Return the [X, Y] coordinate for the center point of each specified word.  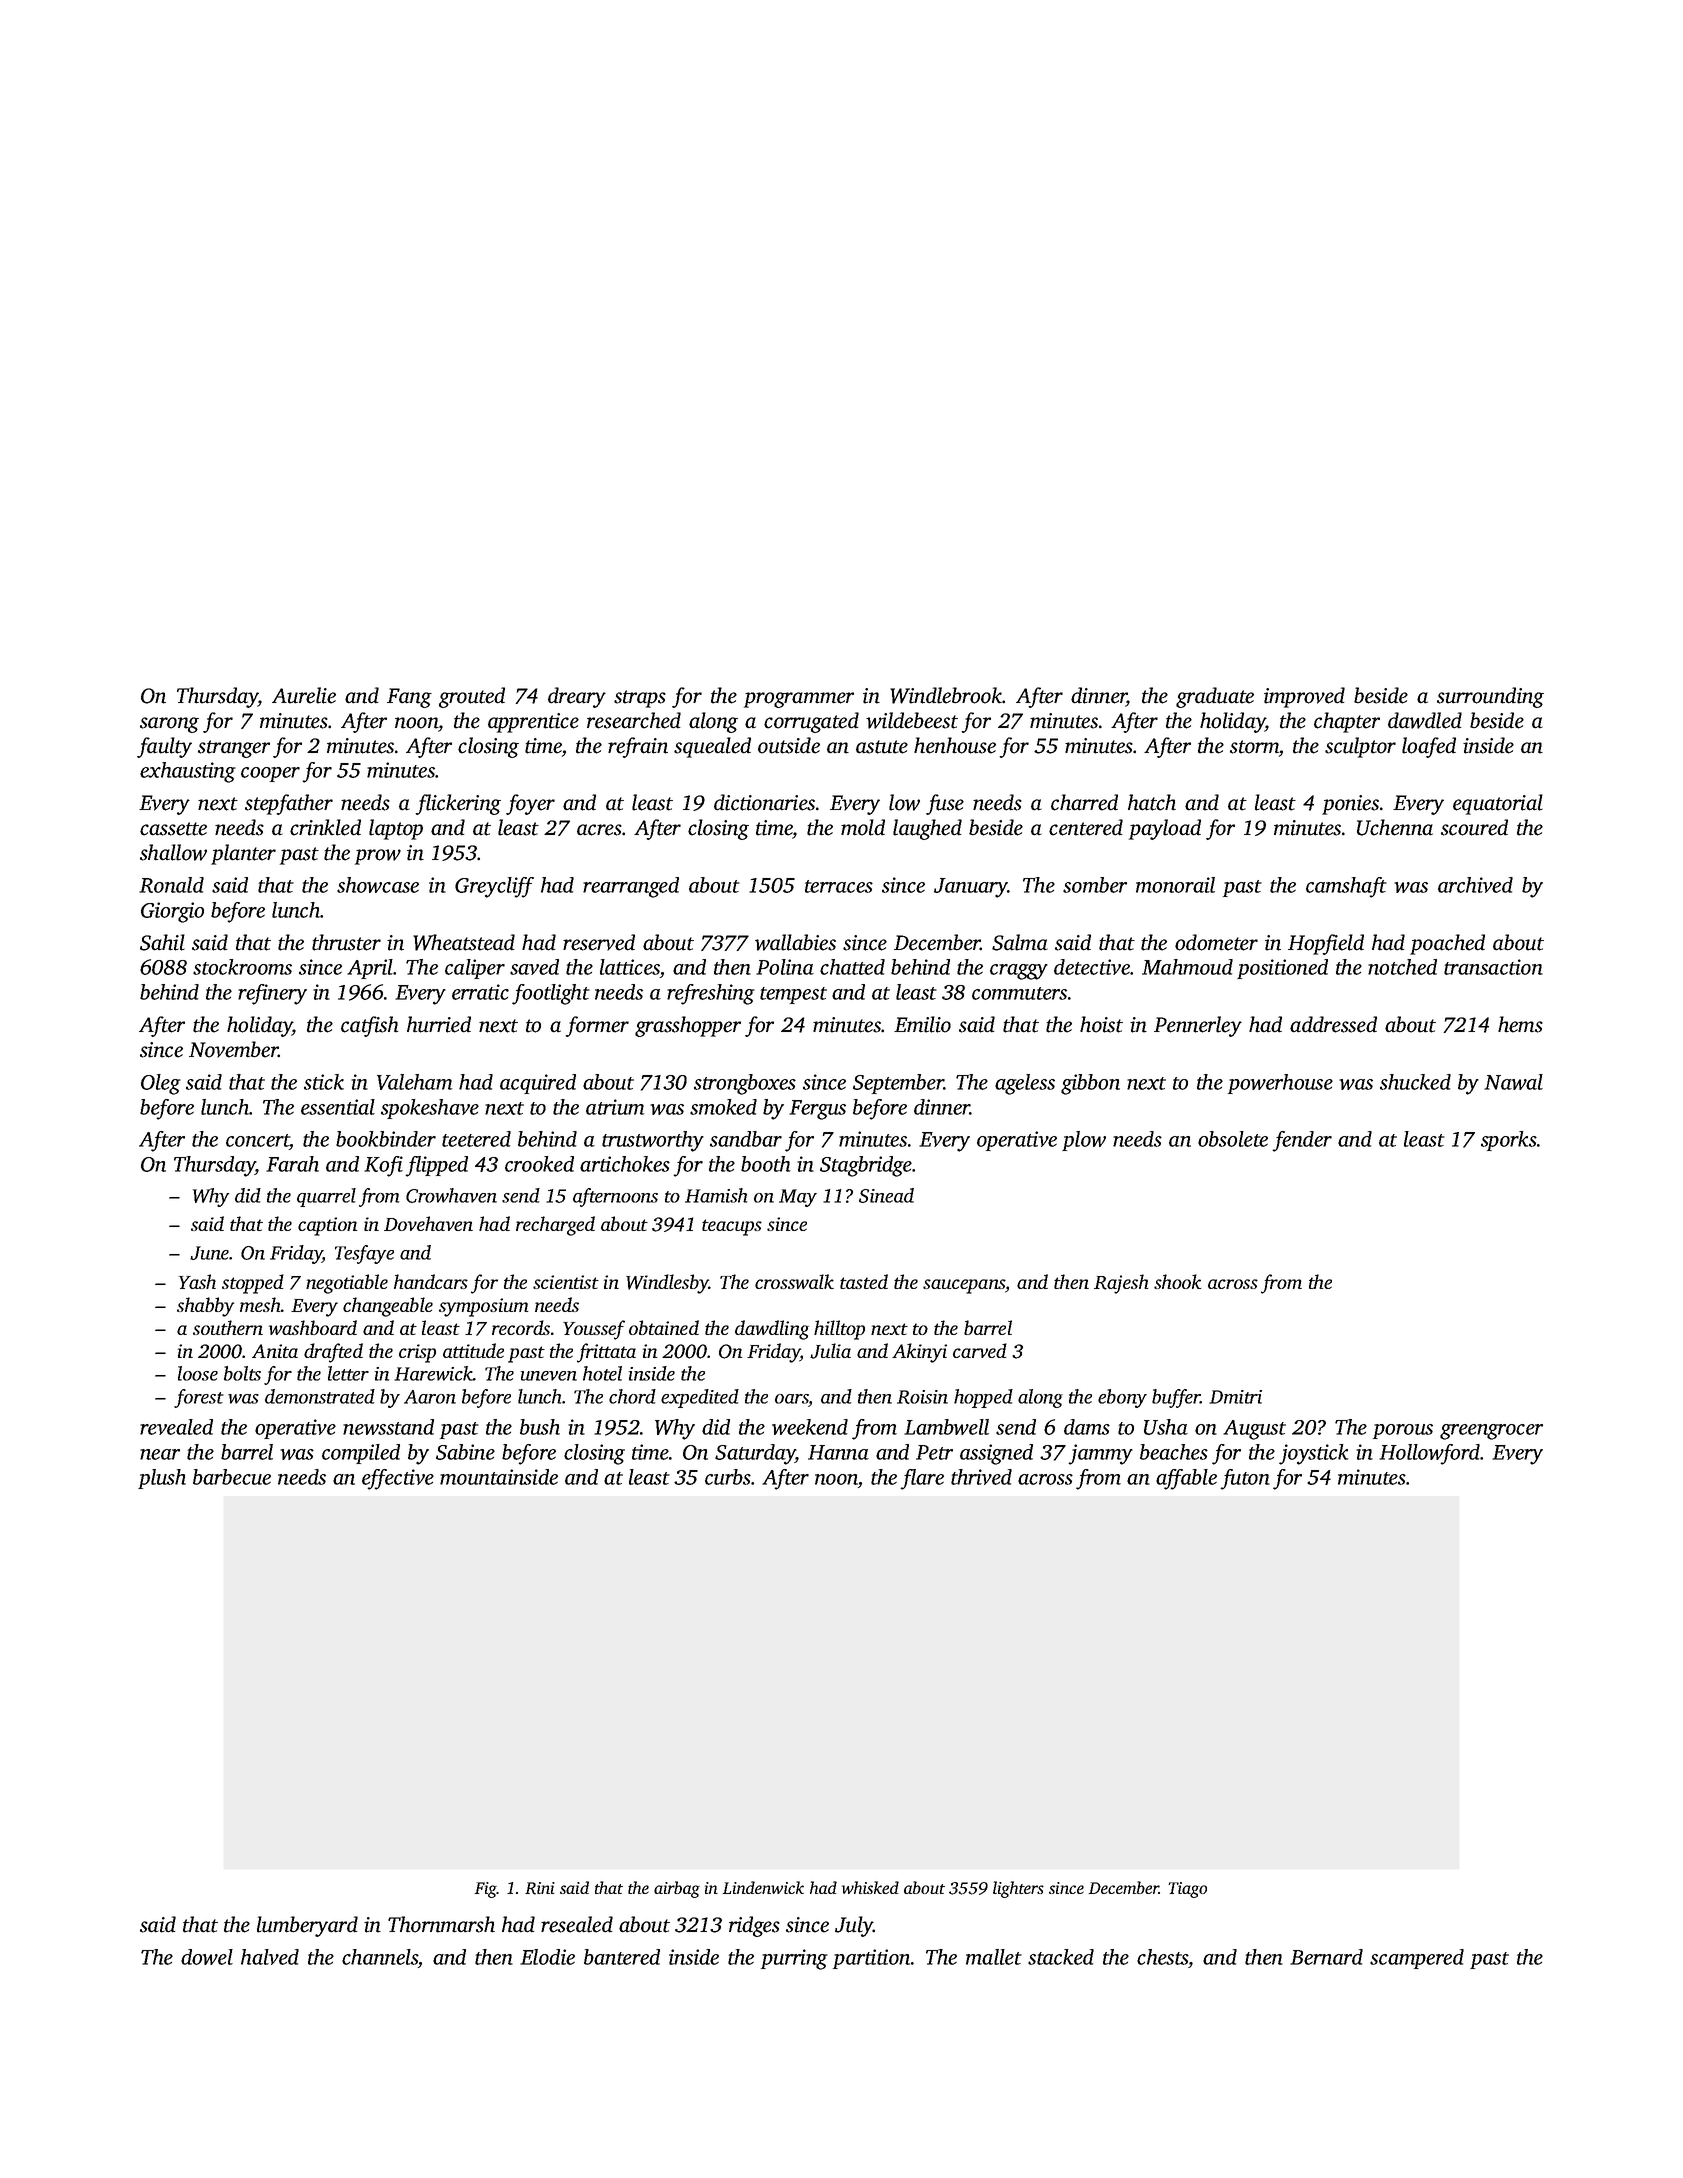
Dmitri [1235, 1397]
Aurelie [304, 695]
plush [162, 1479]
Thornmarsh [441, 1924]
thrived [981, 1477]
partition [871, 1959]
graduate [1215, 697]
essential [338, 1107]
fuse [945, 804]
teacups [732, 1227]
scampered [1417, 1959]
